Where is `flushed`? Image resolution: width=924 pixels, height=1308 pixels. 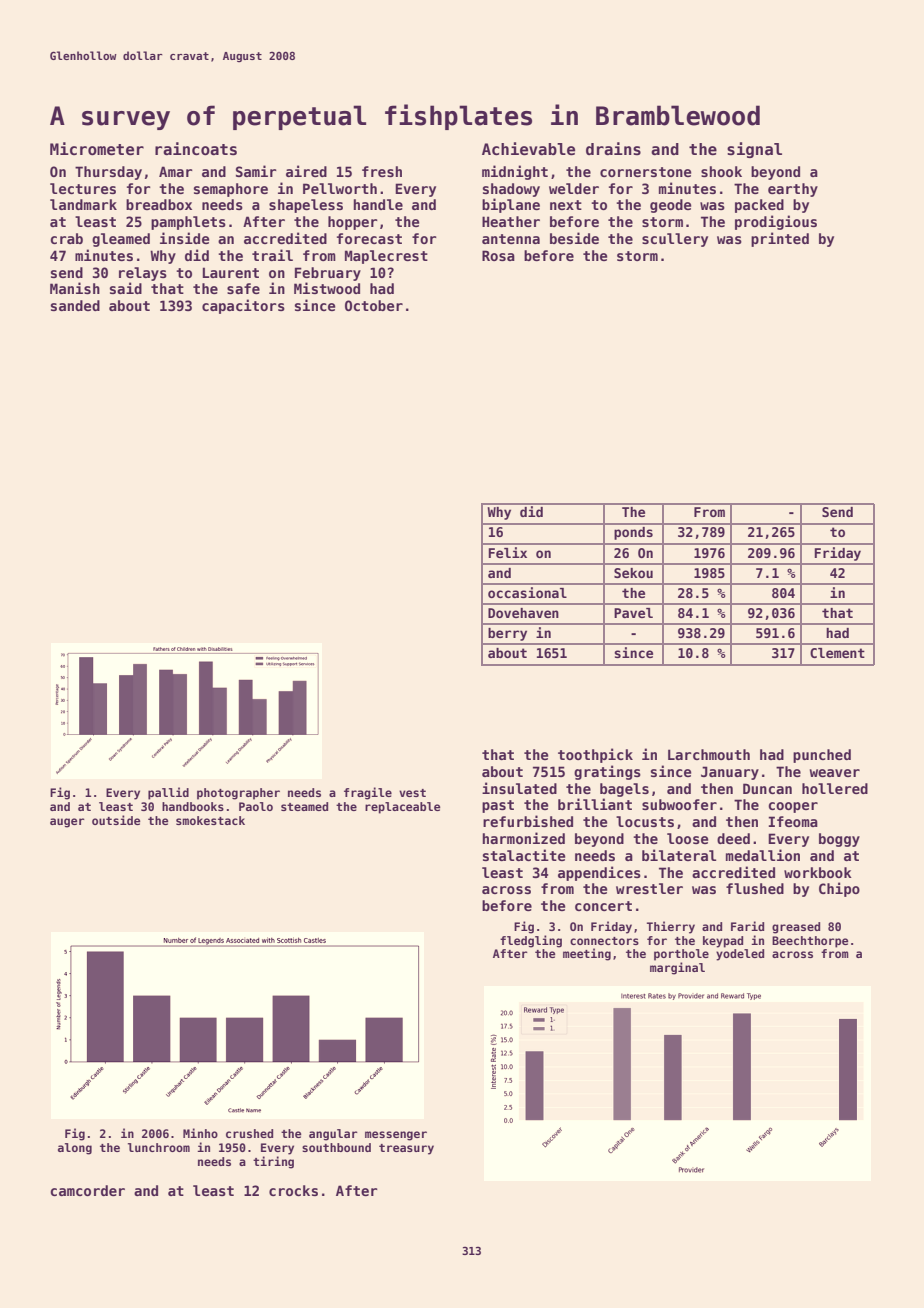
flushed is located at coordinates (755, 888).
